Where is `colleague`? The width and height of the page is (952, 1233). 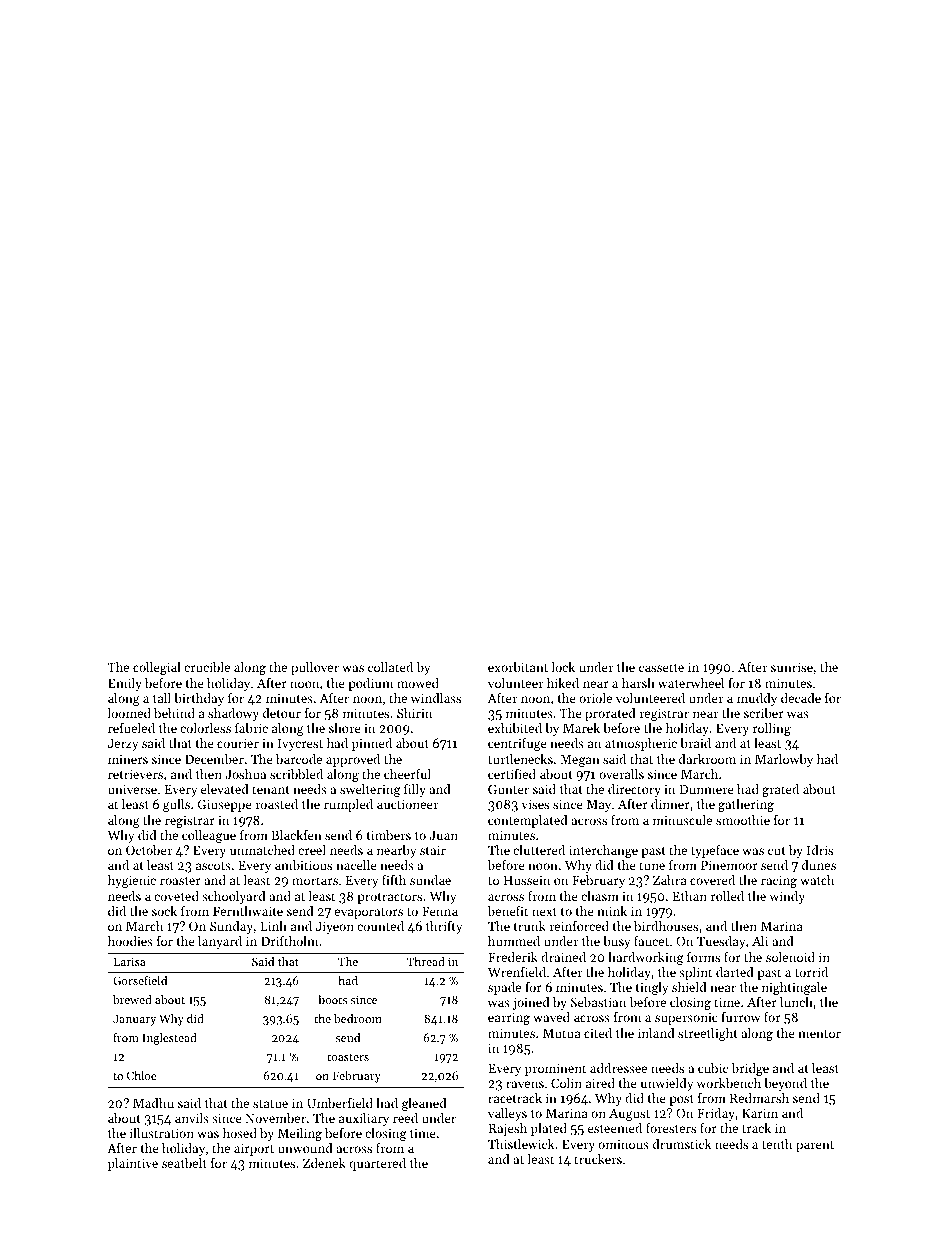
colleague is located at coordinates (209, 836).
